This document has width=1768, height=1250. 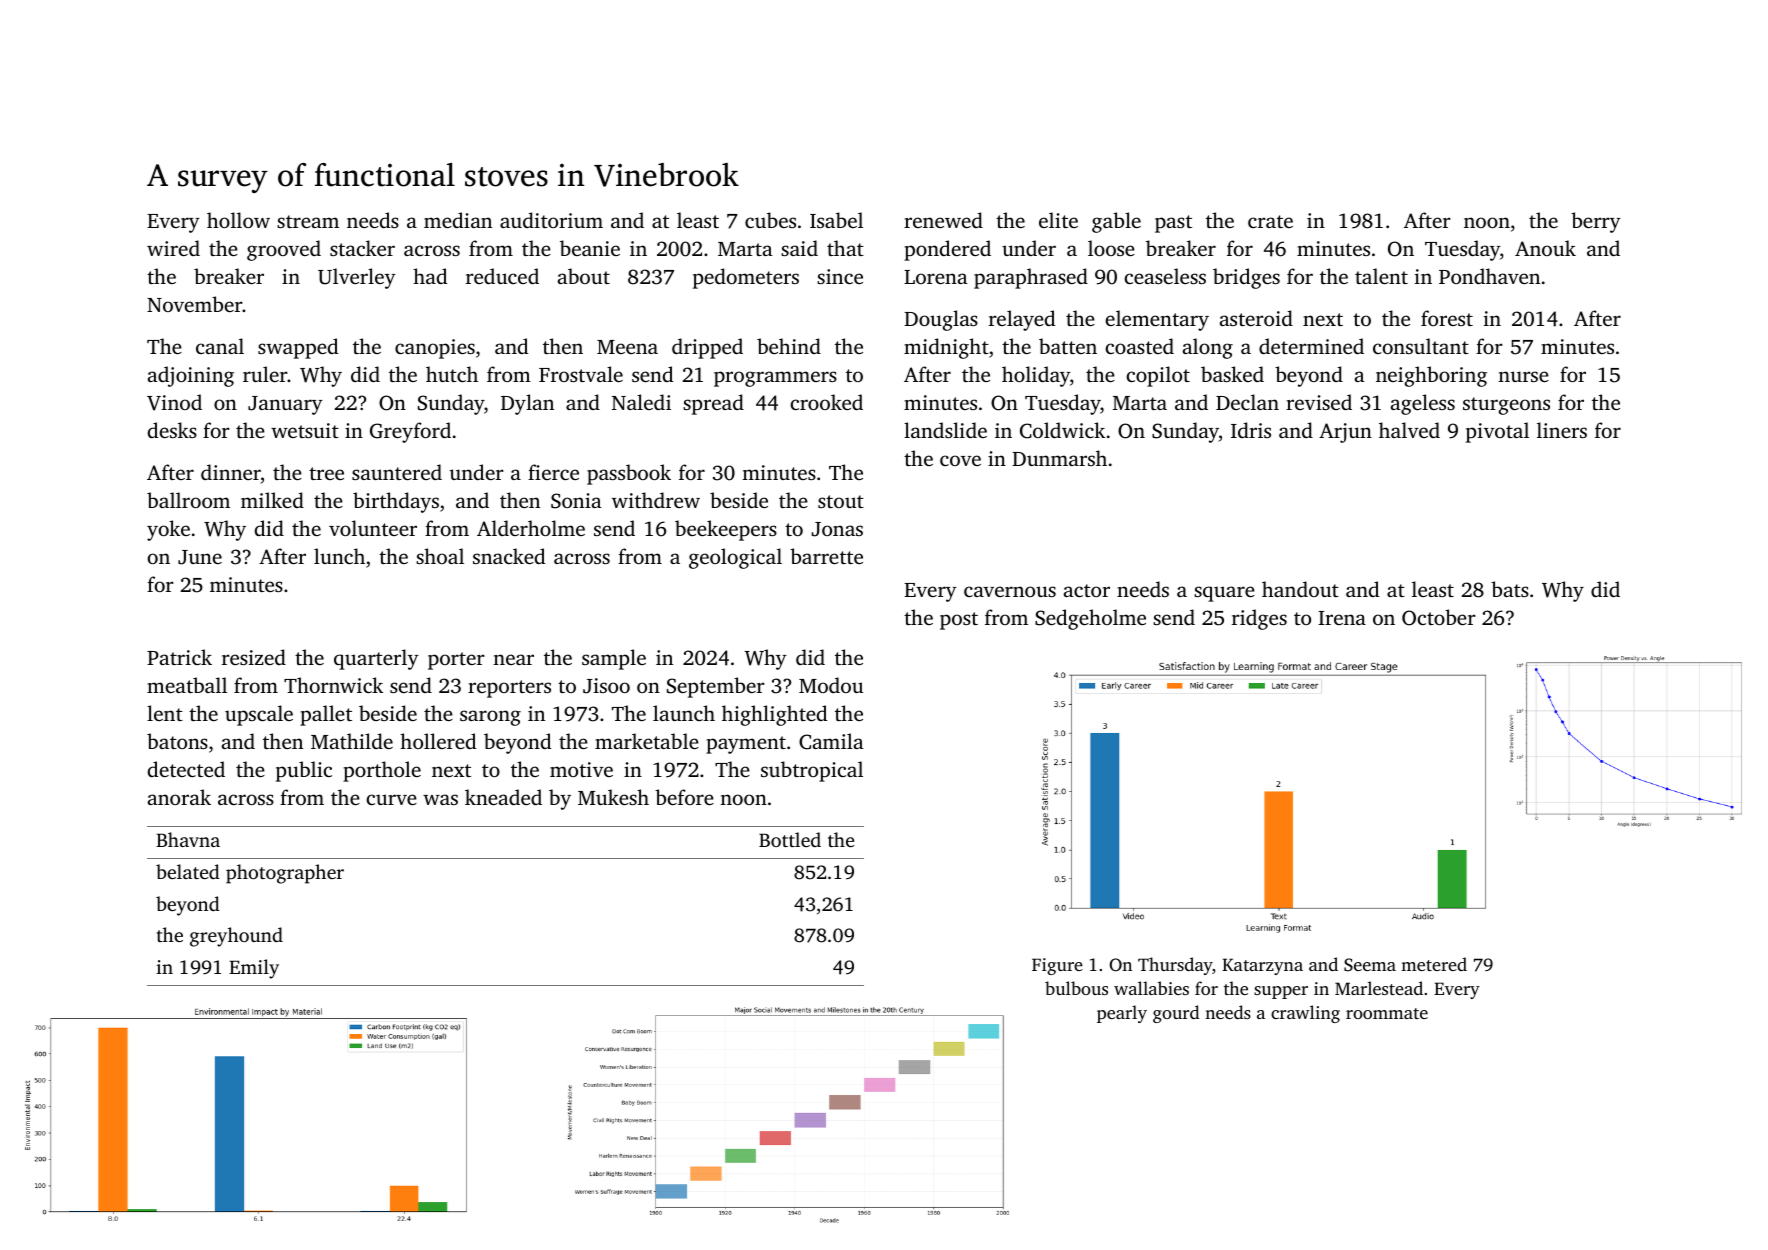 What do you see at coordinates (1116, 222) in the document?
I see `gable` at bounding box center [1116, 222].
